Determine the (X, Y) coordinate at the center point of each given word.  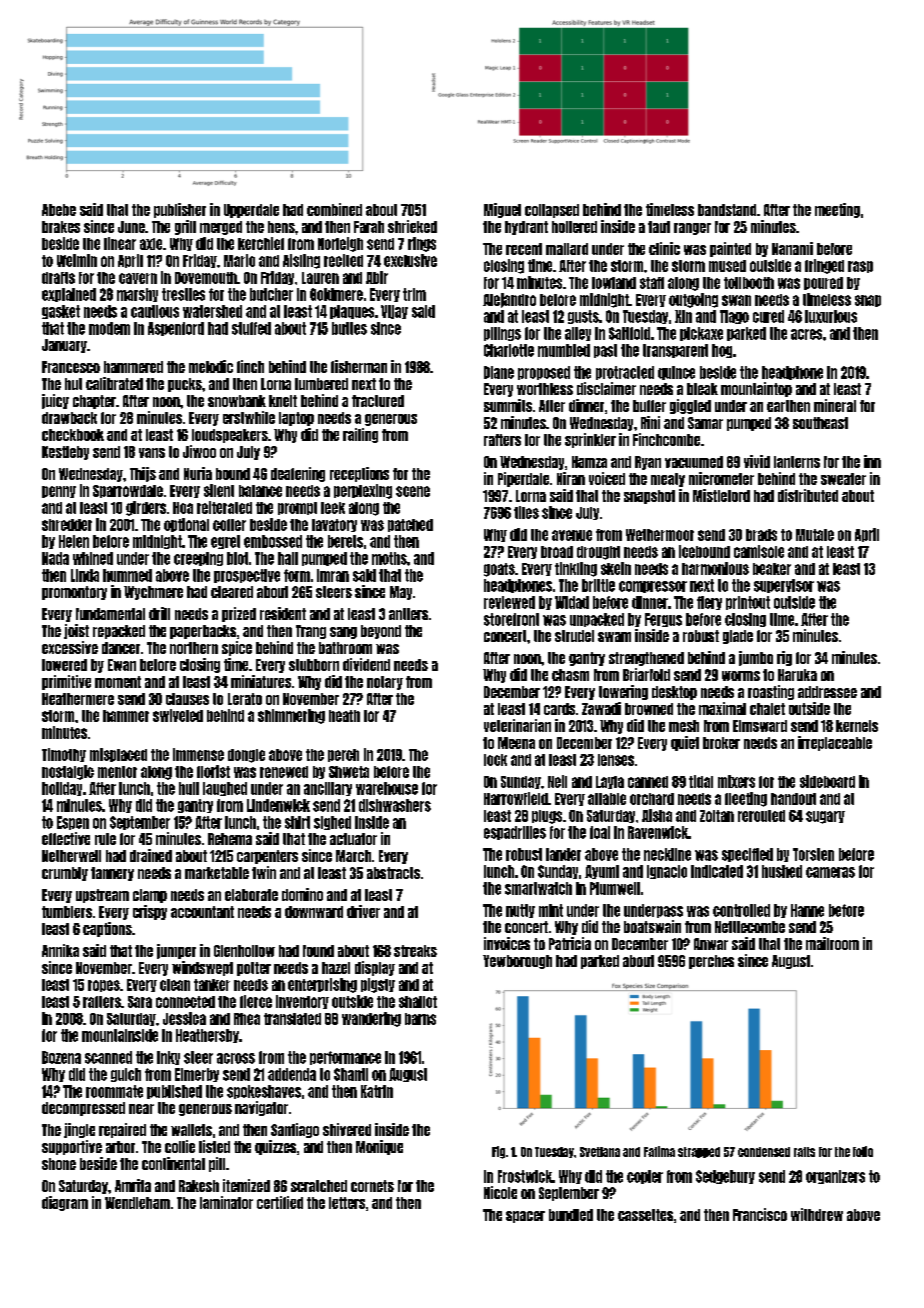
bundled (571, 1215)
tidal (701, 781)
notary (385, 683)
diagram (65, 1203)
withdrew (817, 1214)
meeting (837, 210)
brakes (61, 227)
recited (343, 260)
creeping (198, 559)
